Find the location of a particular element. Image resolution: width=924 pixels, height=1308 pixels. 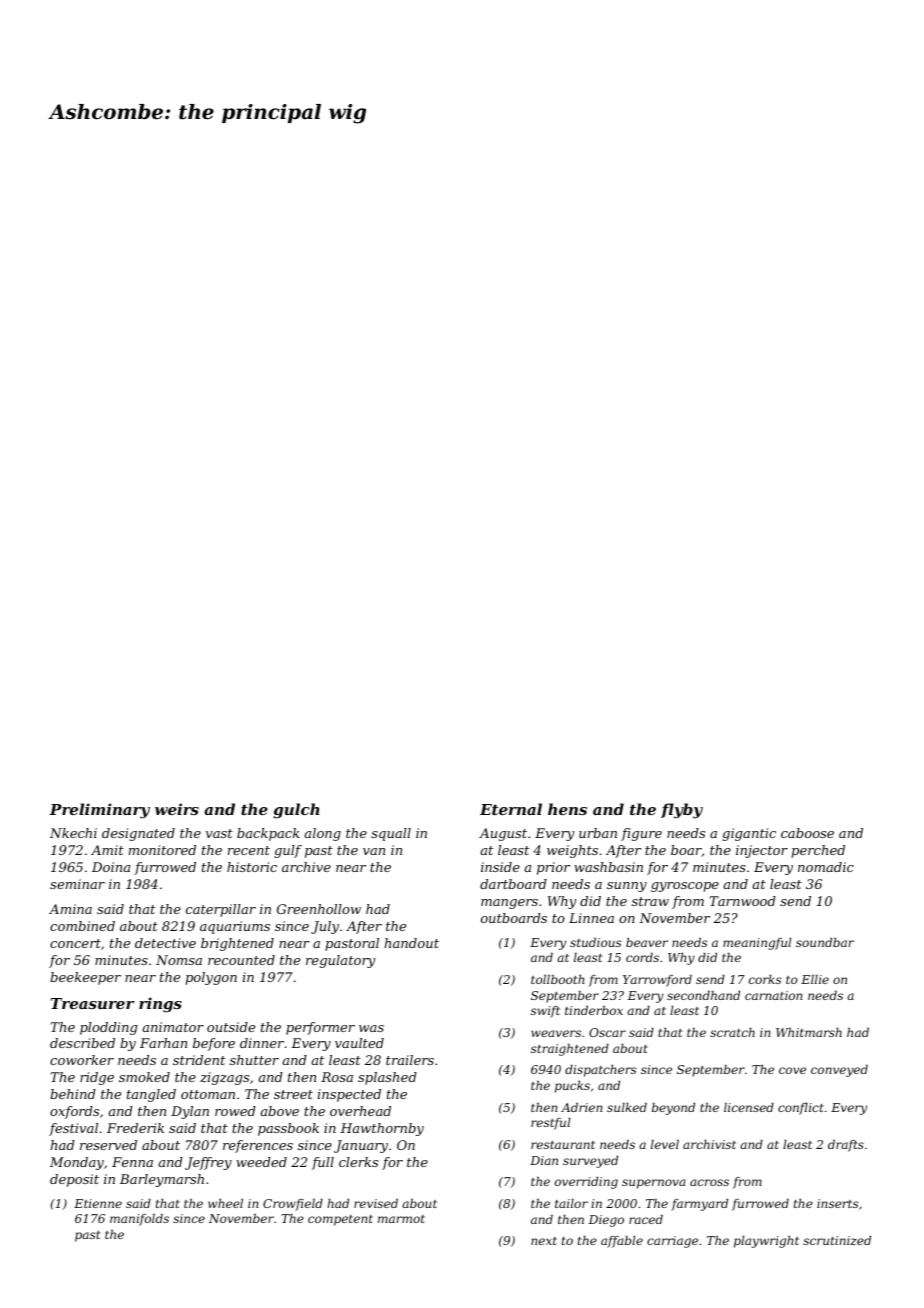

manifolds is located at coordinates (139, 1220).
